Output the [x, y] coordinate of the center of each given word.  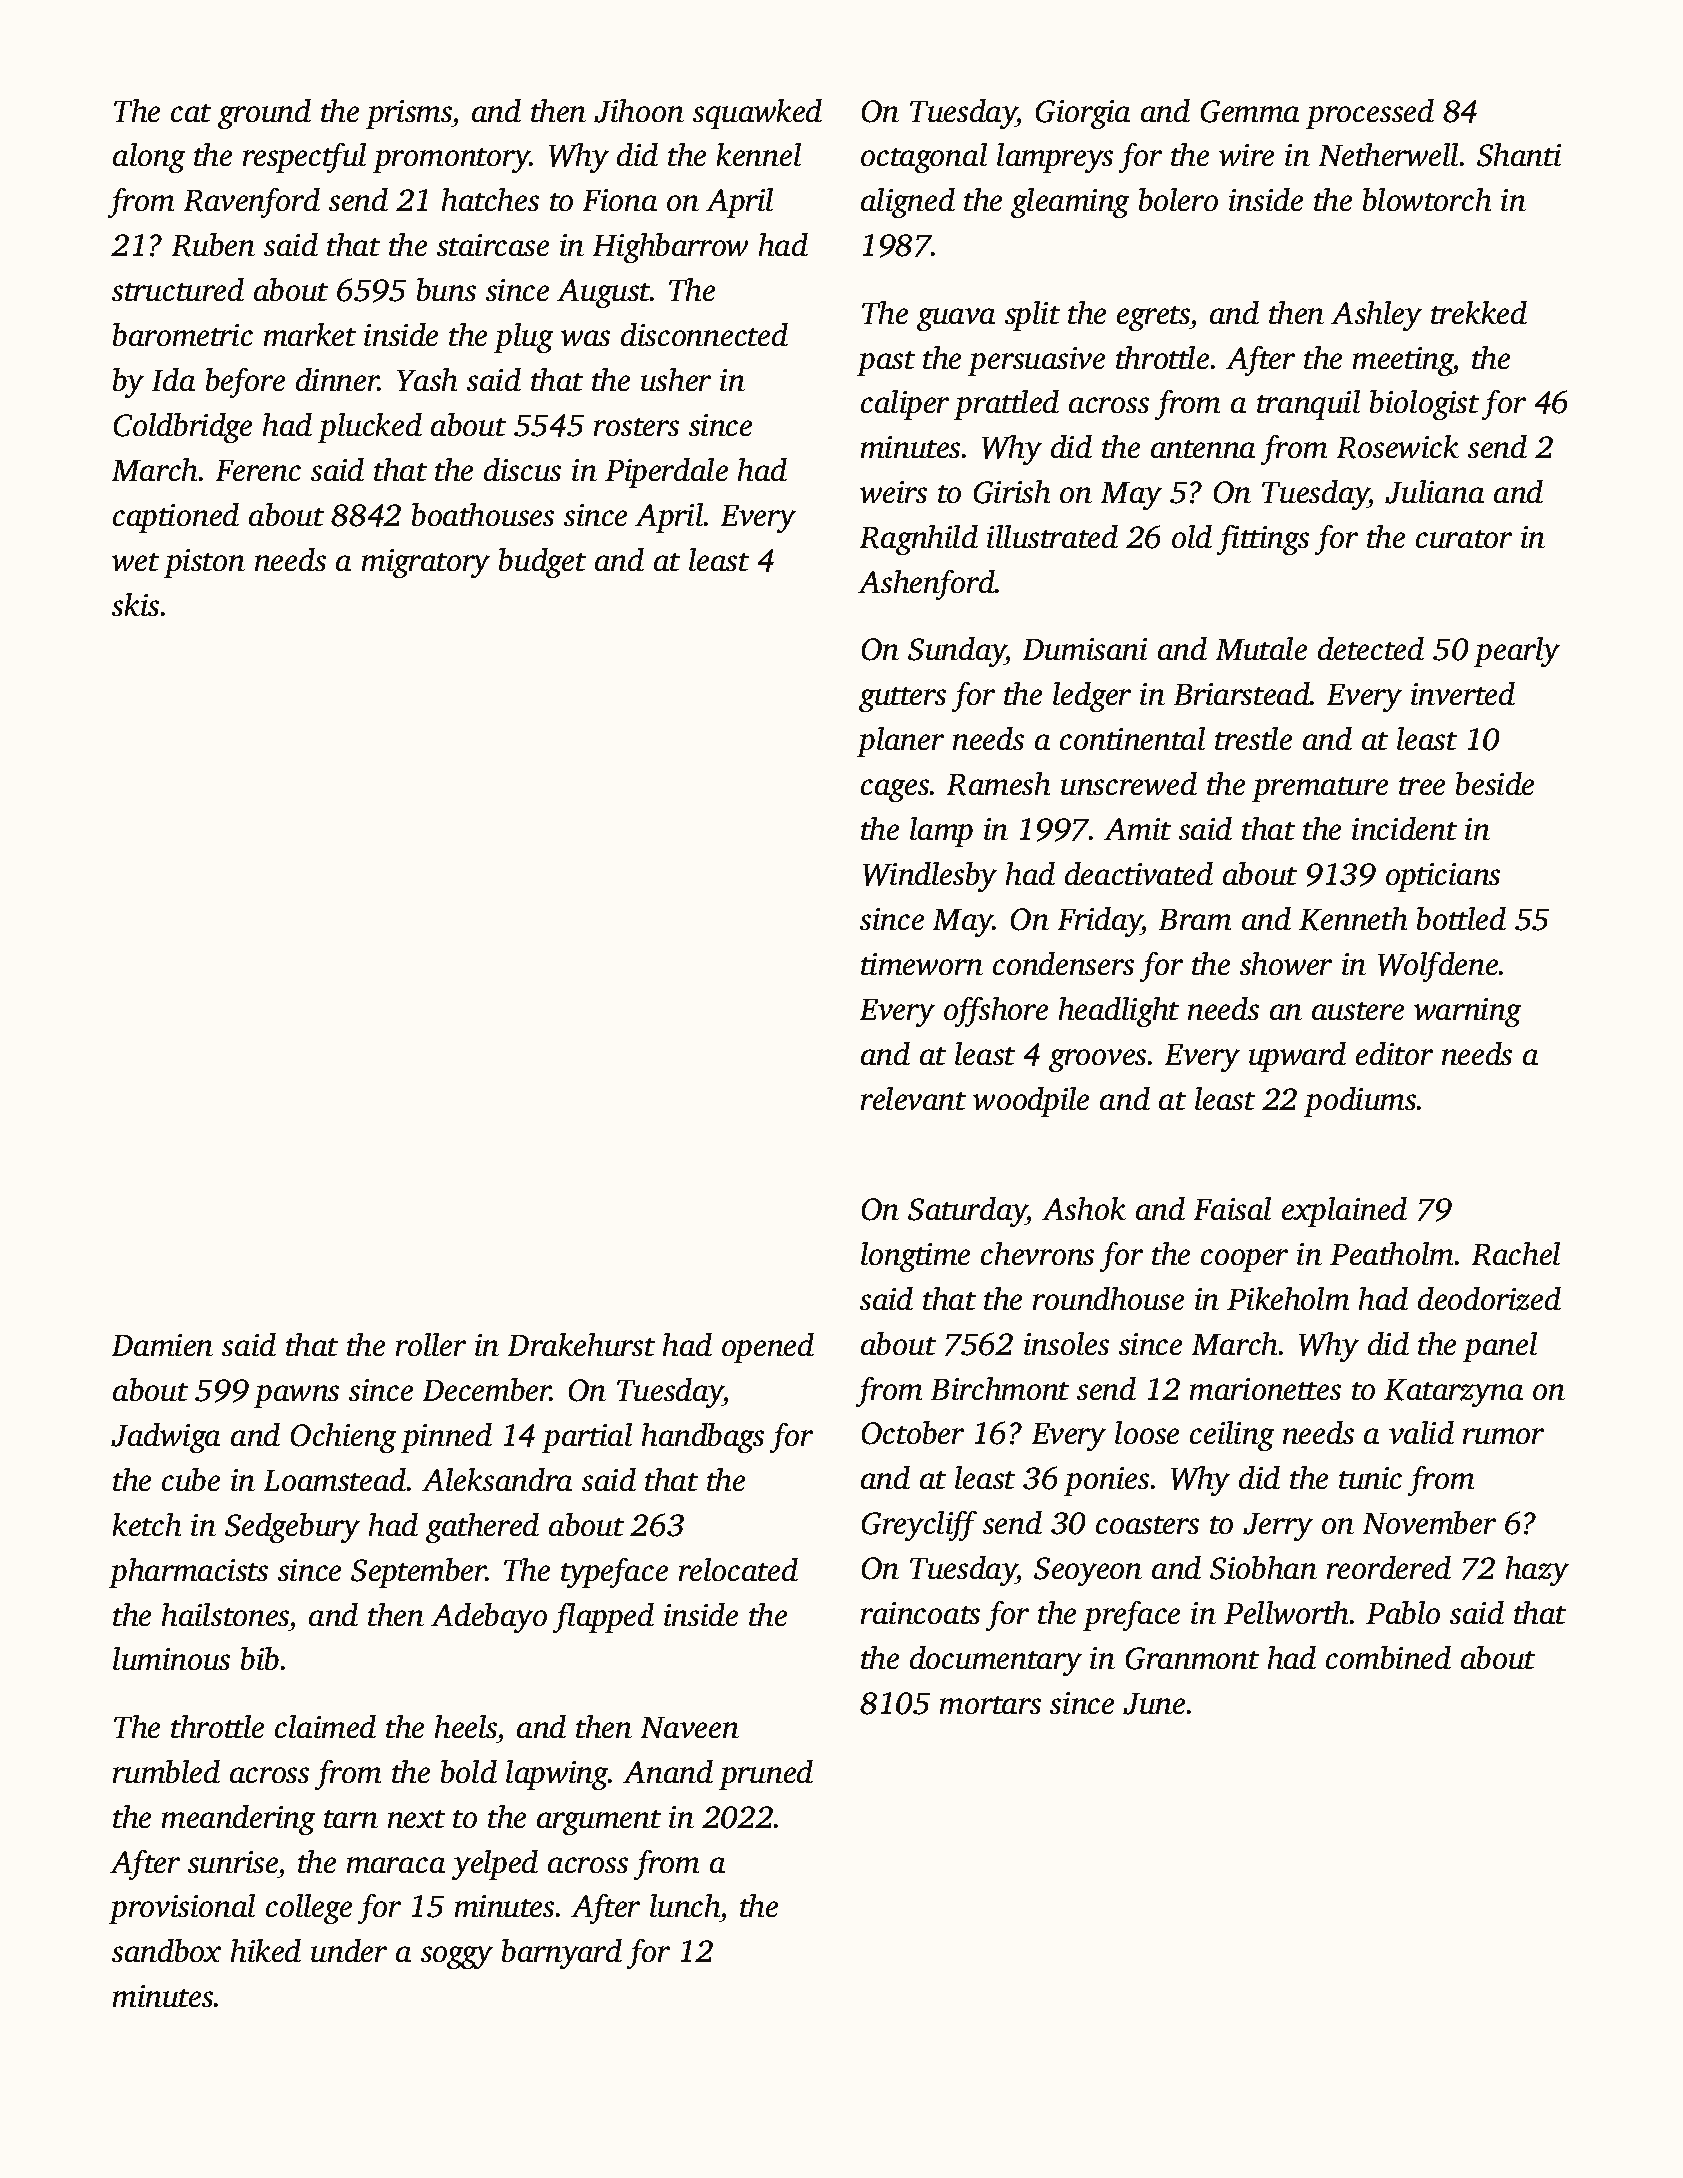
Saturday [967, 1212]
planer [900, 742]
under [349, 1950]
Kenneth [1353, 919]
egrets [1153, 318]
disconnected [704, 334]
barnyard [562, 1954]
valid [1421, 1432]
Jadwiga [165, 1438]
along [149, 158]
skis [135, 604]
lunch [685, 1905]
